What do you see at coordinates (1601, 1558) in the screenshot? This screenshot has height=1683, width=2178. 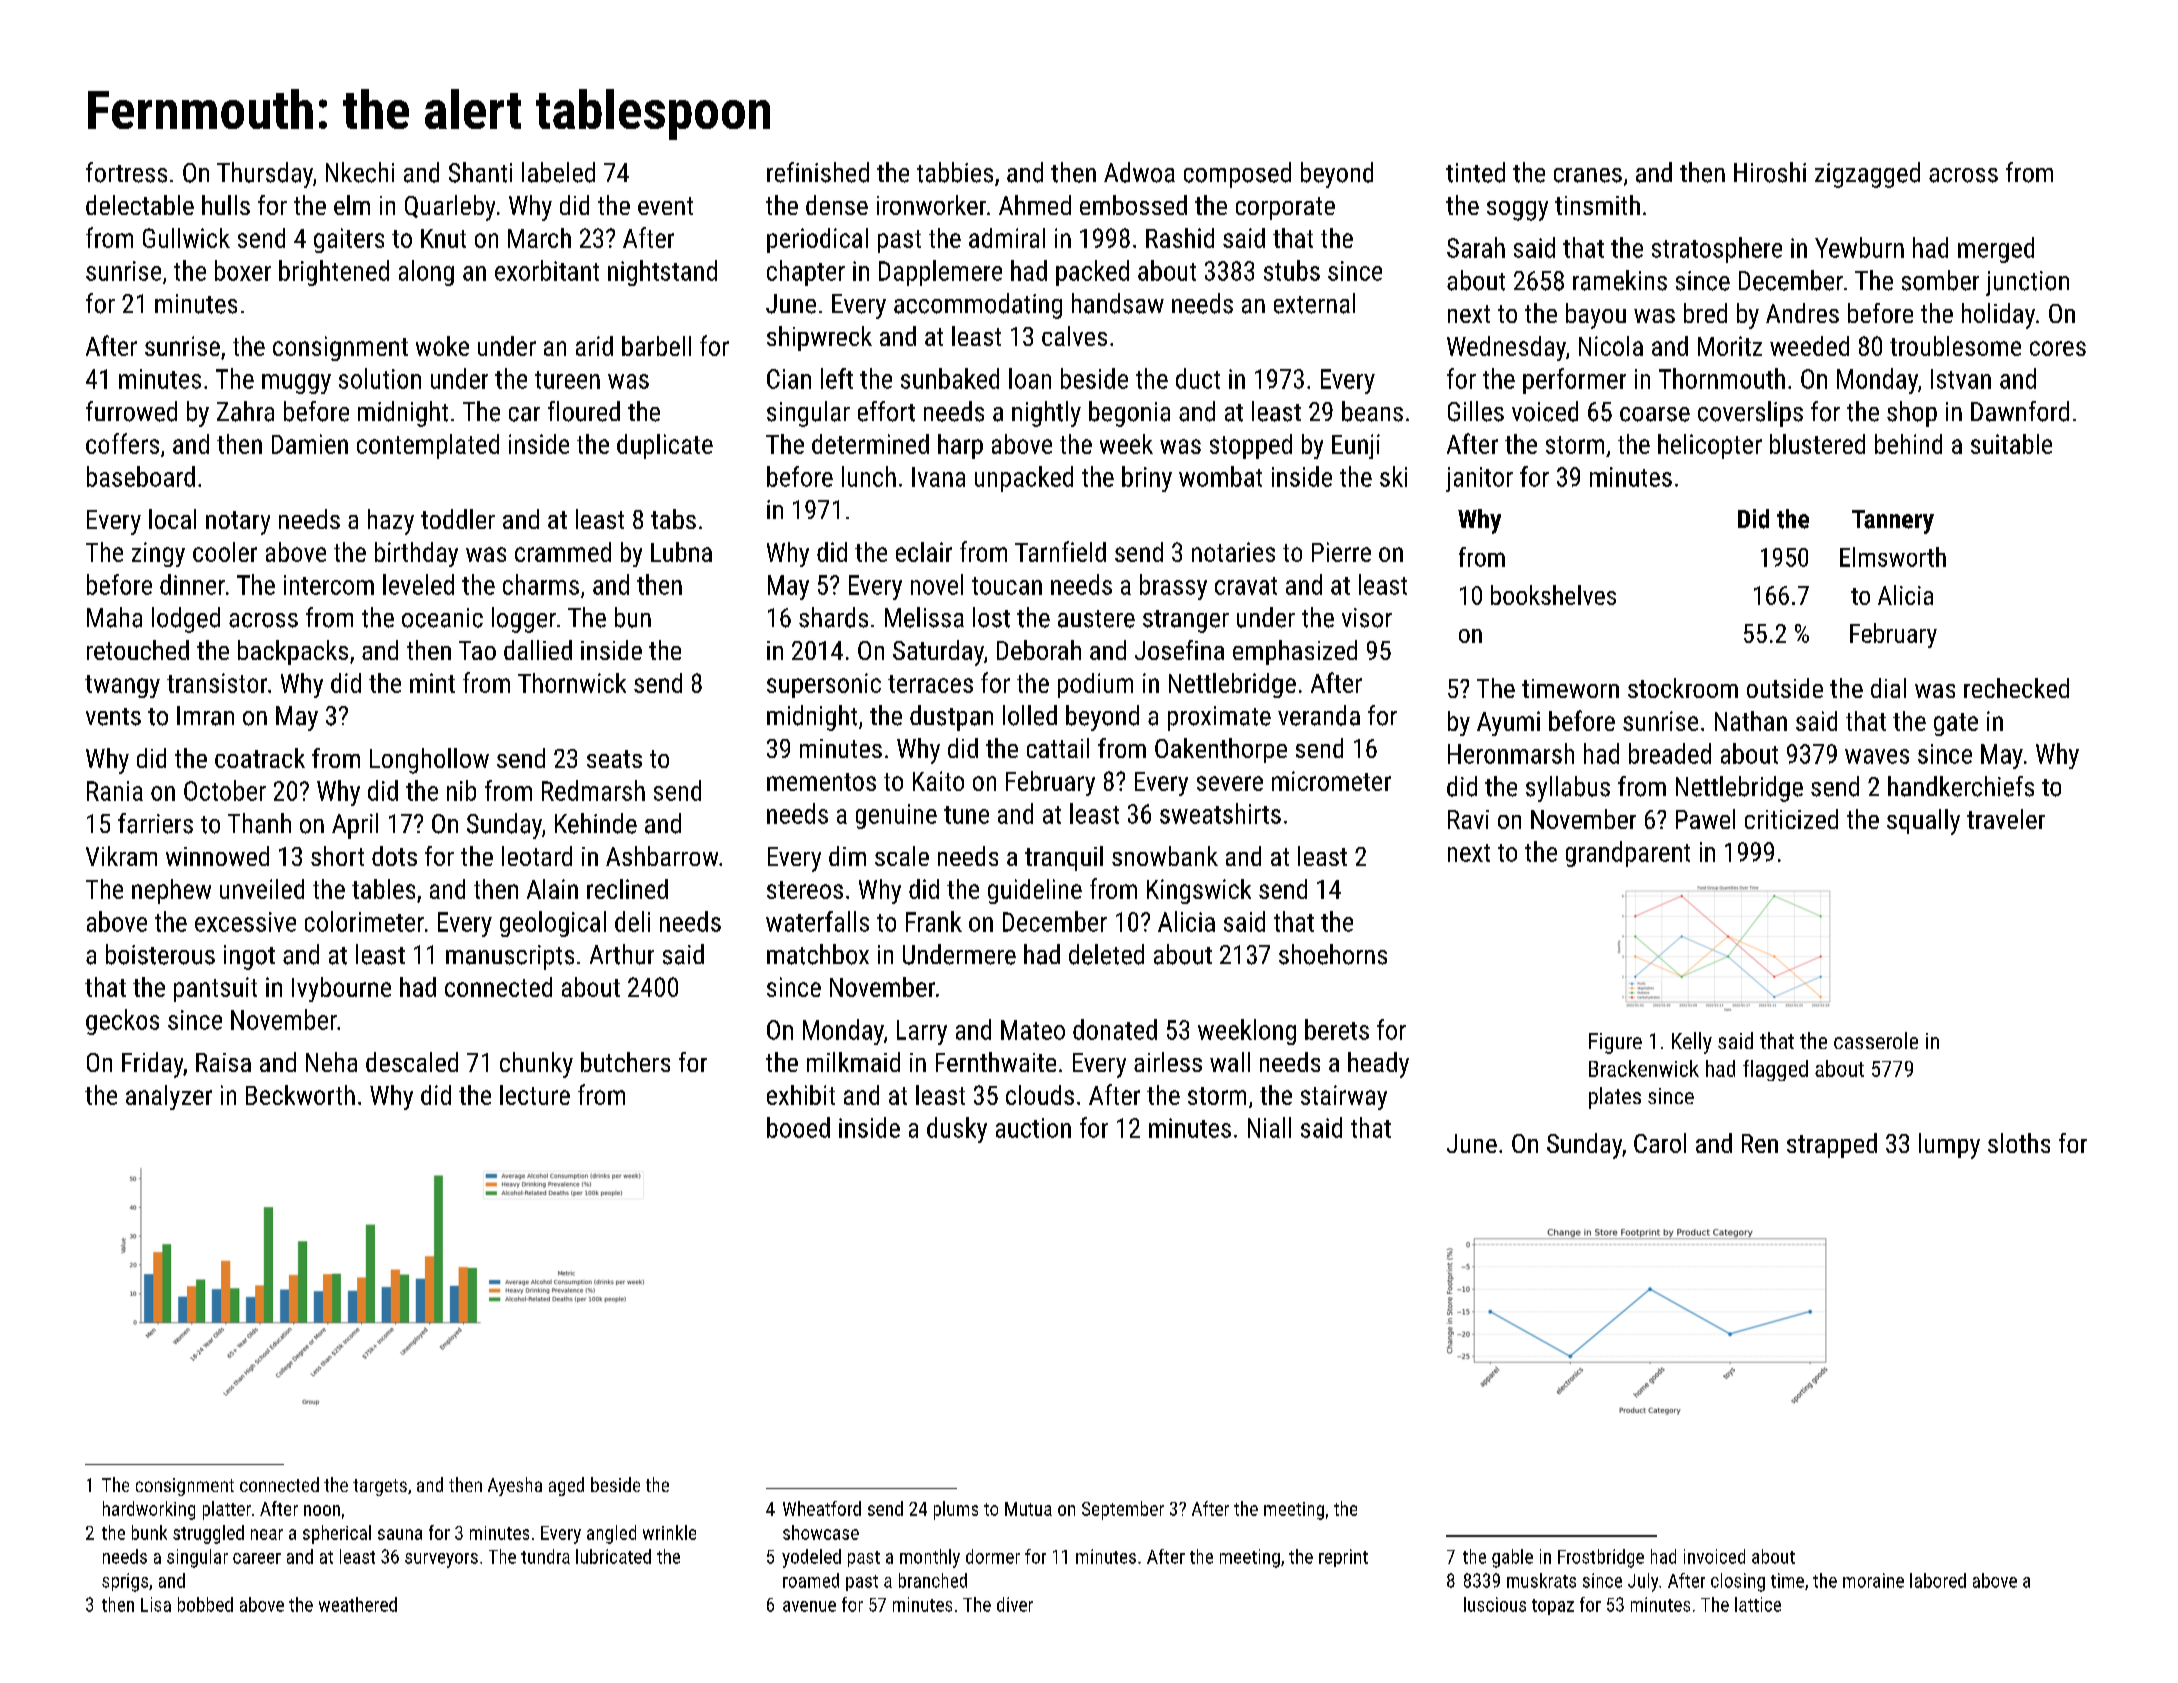 I see `Frostbridge` at bounding box center [1601, 1558].
